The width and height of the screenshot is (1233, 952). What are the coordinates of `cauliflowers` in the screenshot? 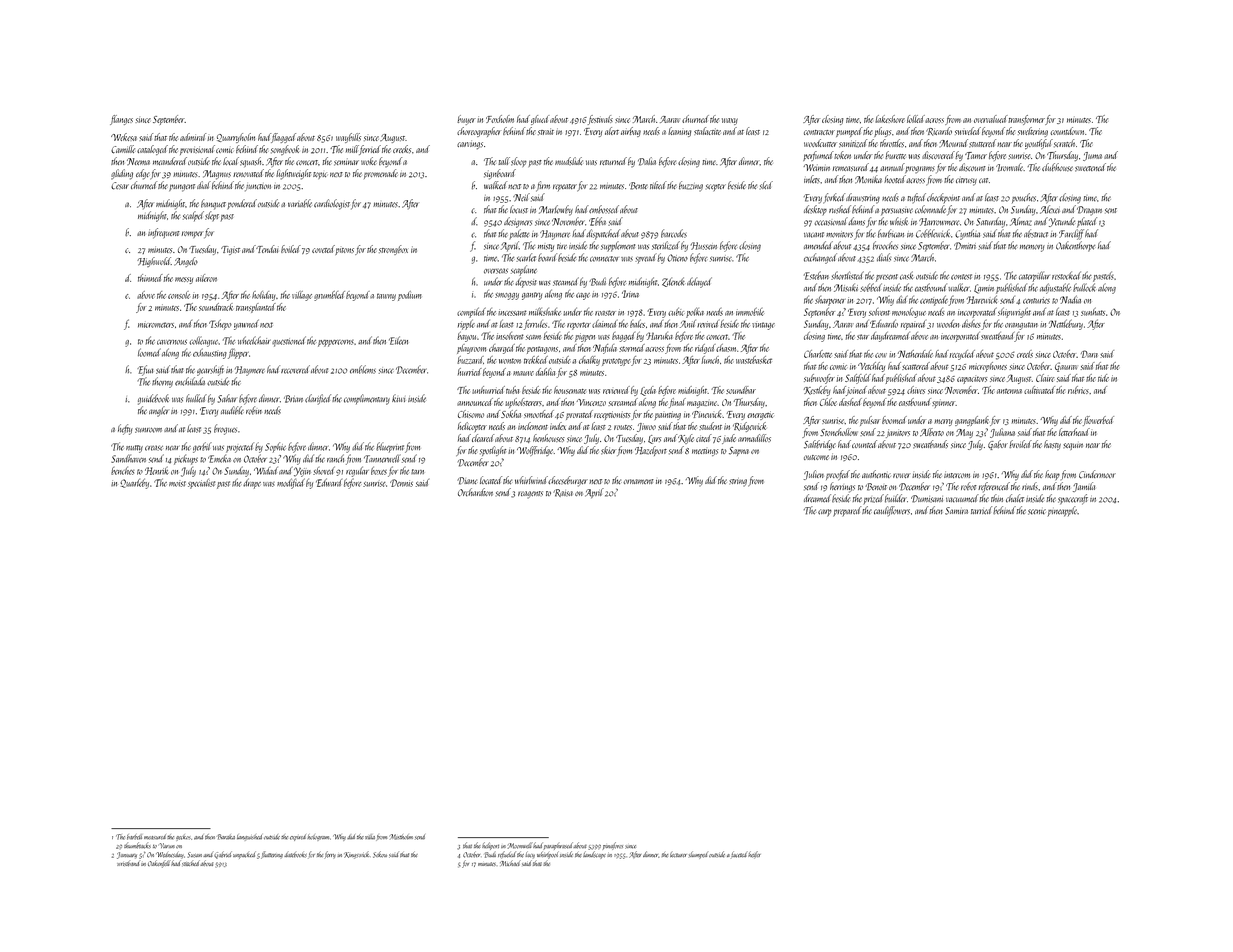 It's located at (892, 511).
